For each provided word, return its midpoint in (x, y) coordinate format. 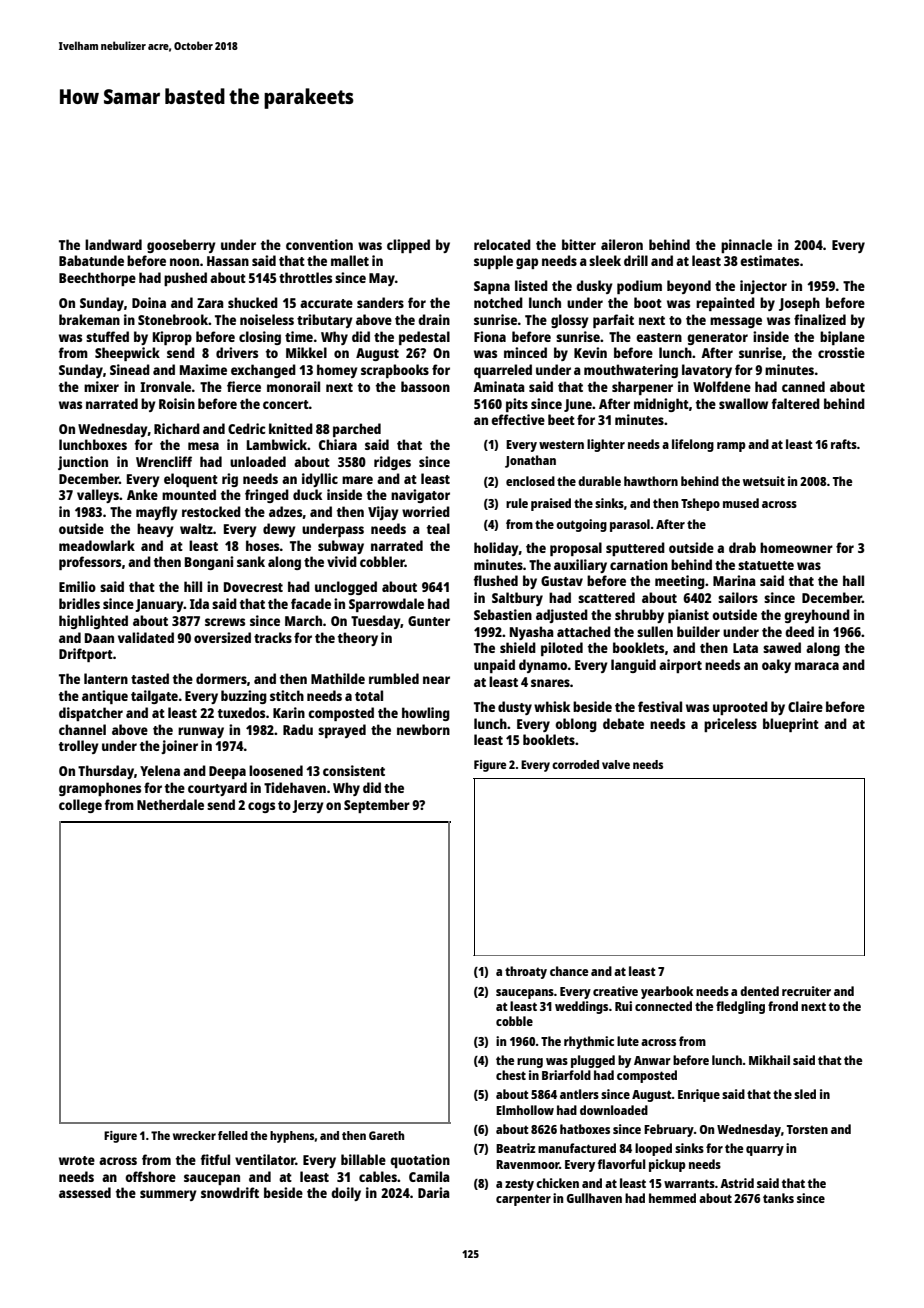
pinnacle (746, 246)
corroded (575, 764)
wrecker (194, 1135)
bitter (579, 244)
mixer (101, 386)
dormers (221, 678)
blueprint (791, 725)
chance (569, 971)
